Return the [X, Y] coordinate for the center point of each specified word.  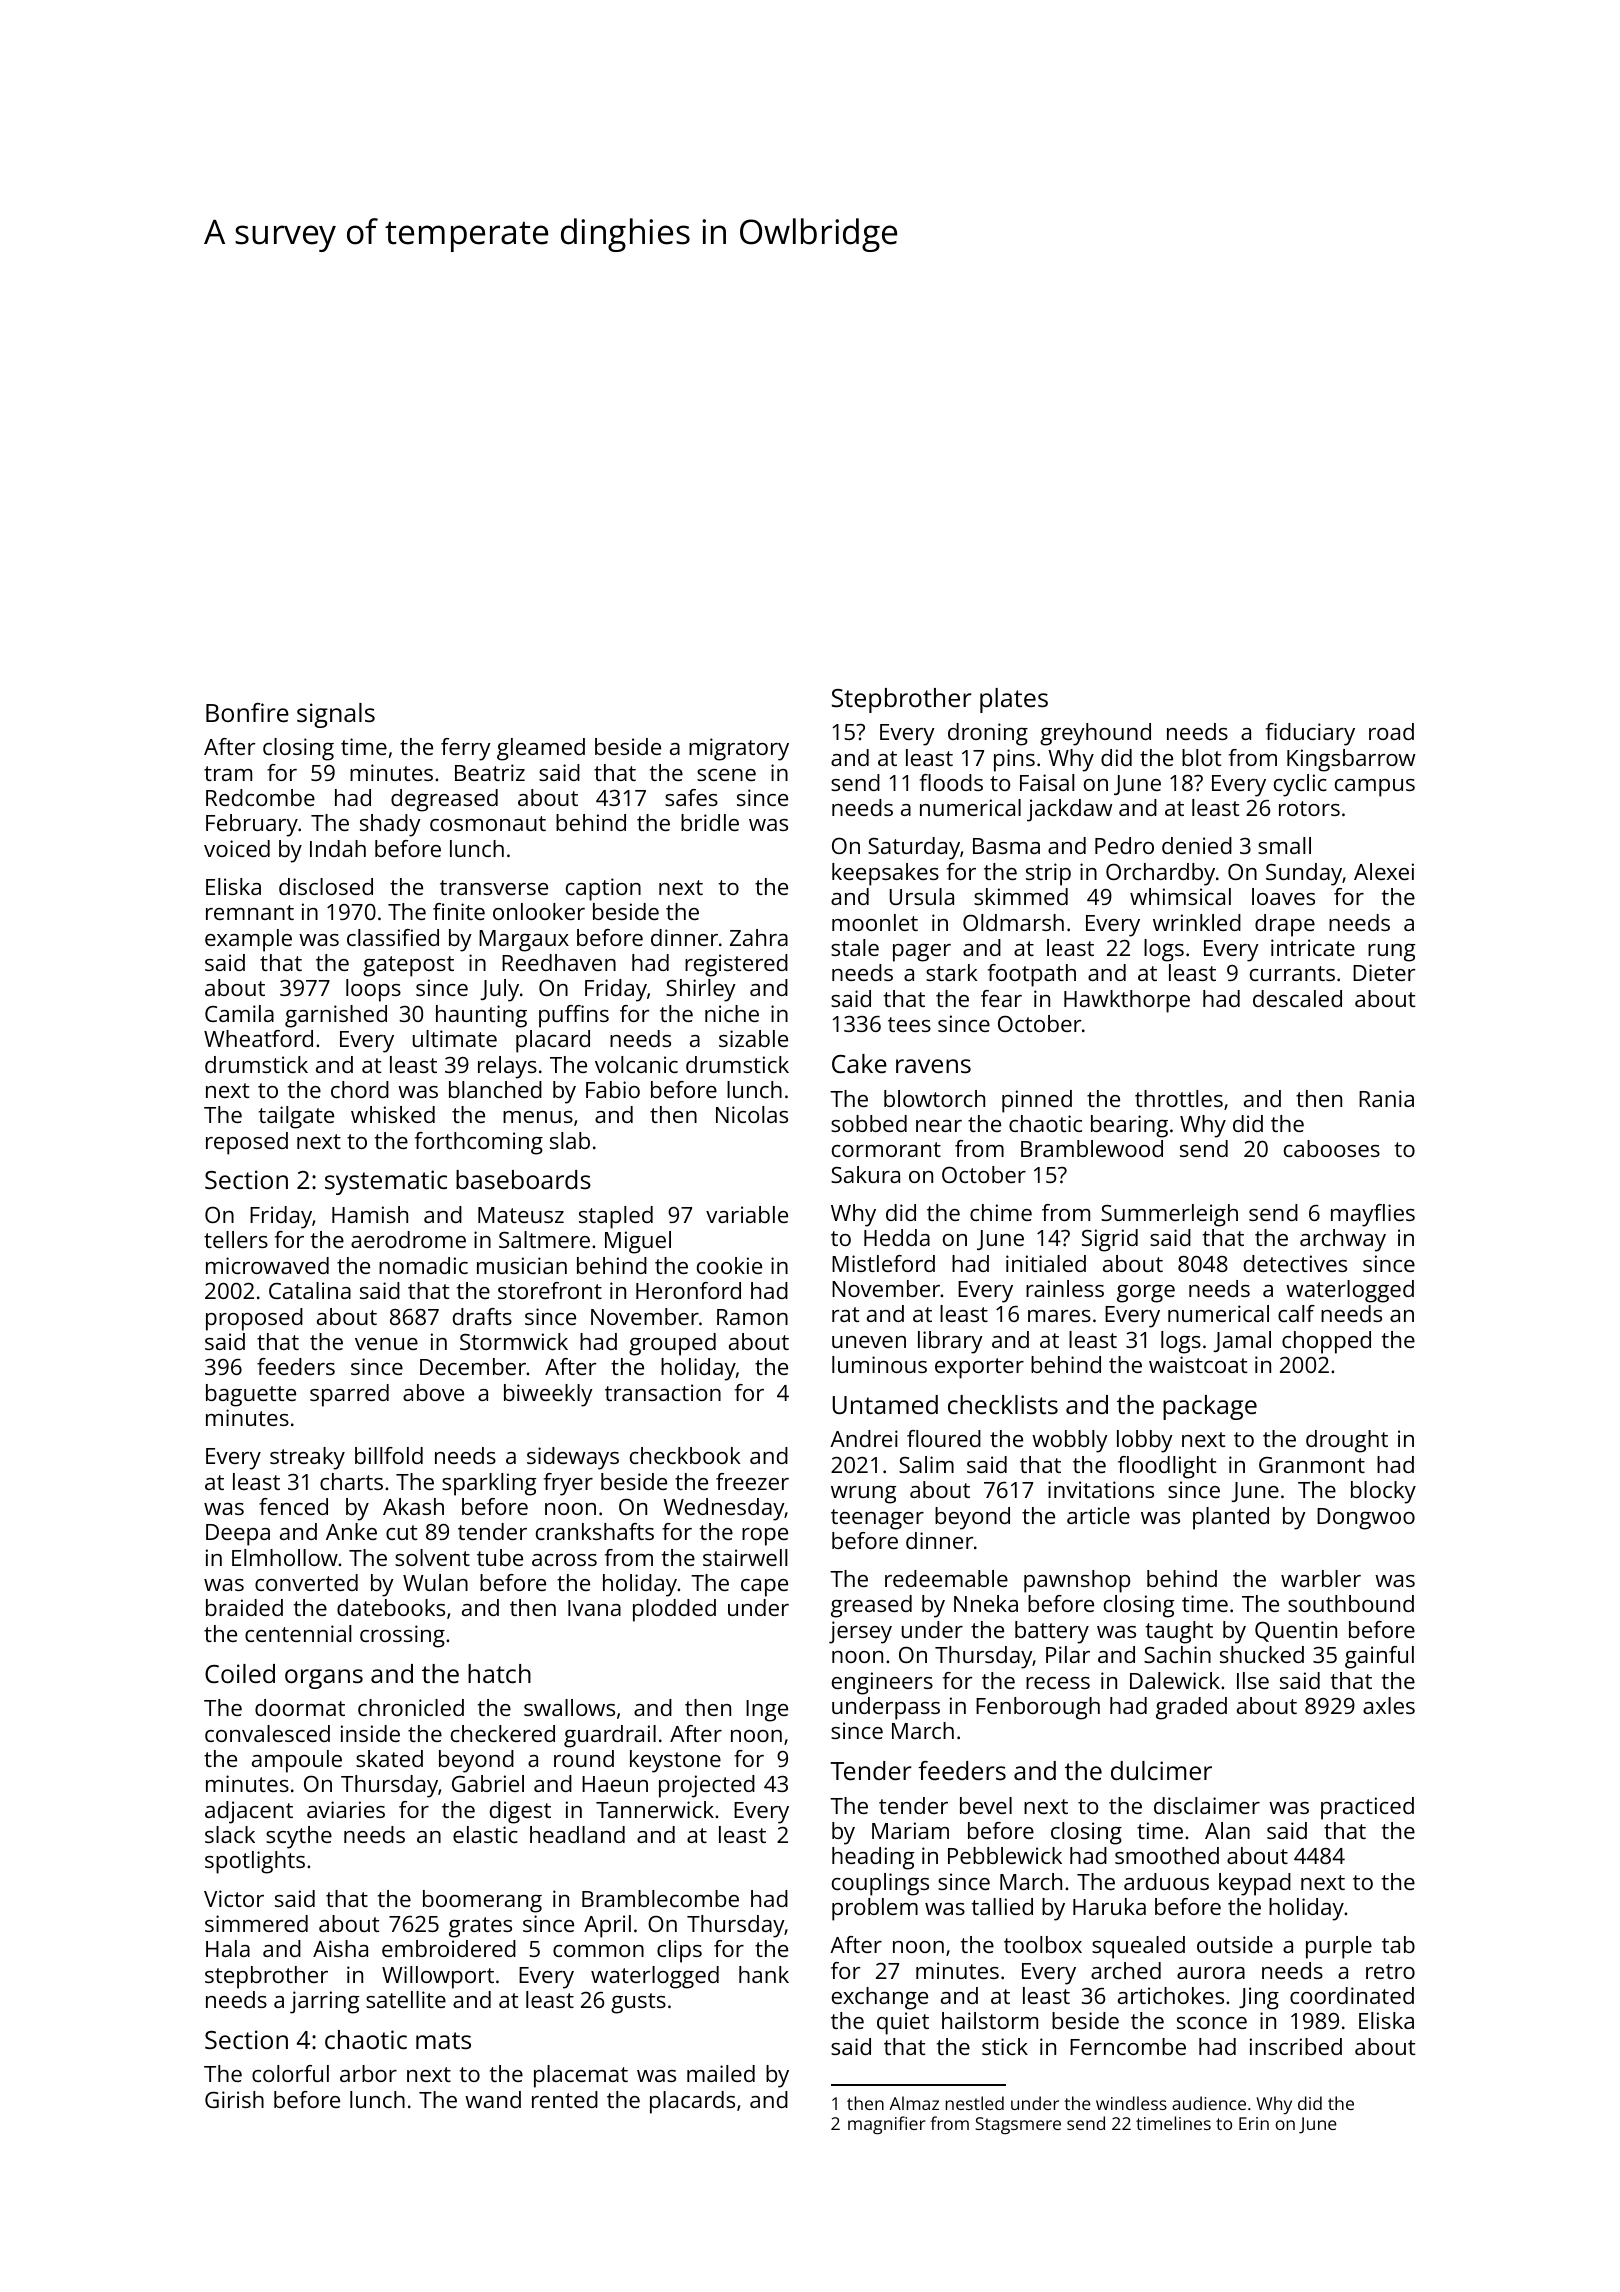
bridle [710, 822]
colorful [290, 2073]
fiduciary [1310, 734]
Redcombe [260, 797]
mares [1059, 1316]
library [950, 1342]
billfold [389, 1455]
